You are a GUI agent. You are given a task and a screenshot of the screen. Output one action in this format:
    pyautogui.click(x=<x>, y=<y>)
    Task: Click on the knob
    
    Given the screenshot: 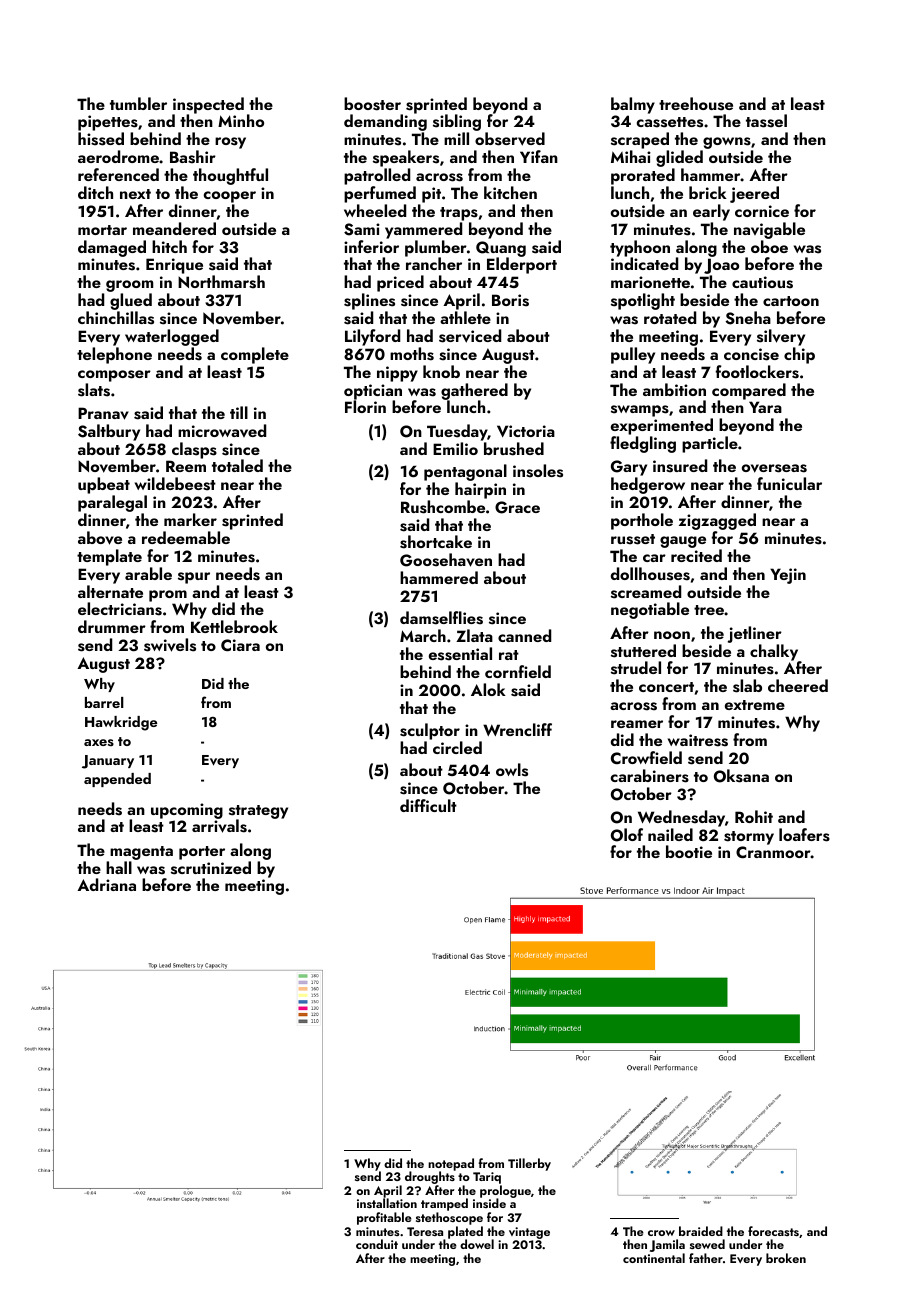 What is the action you would take?
    pyautogui.click(x=441, y=371)
